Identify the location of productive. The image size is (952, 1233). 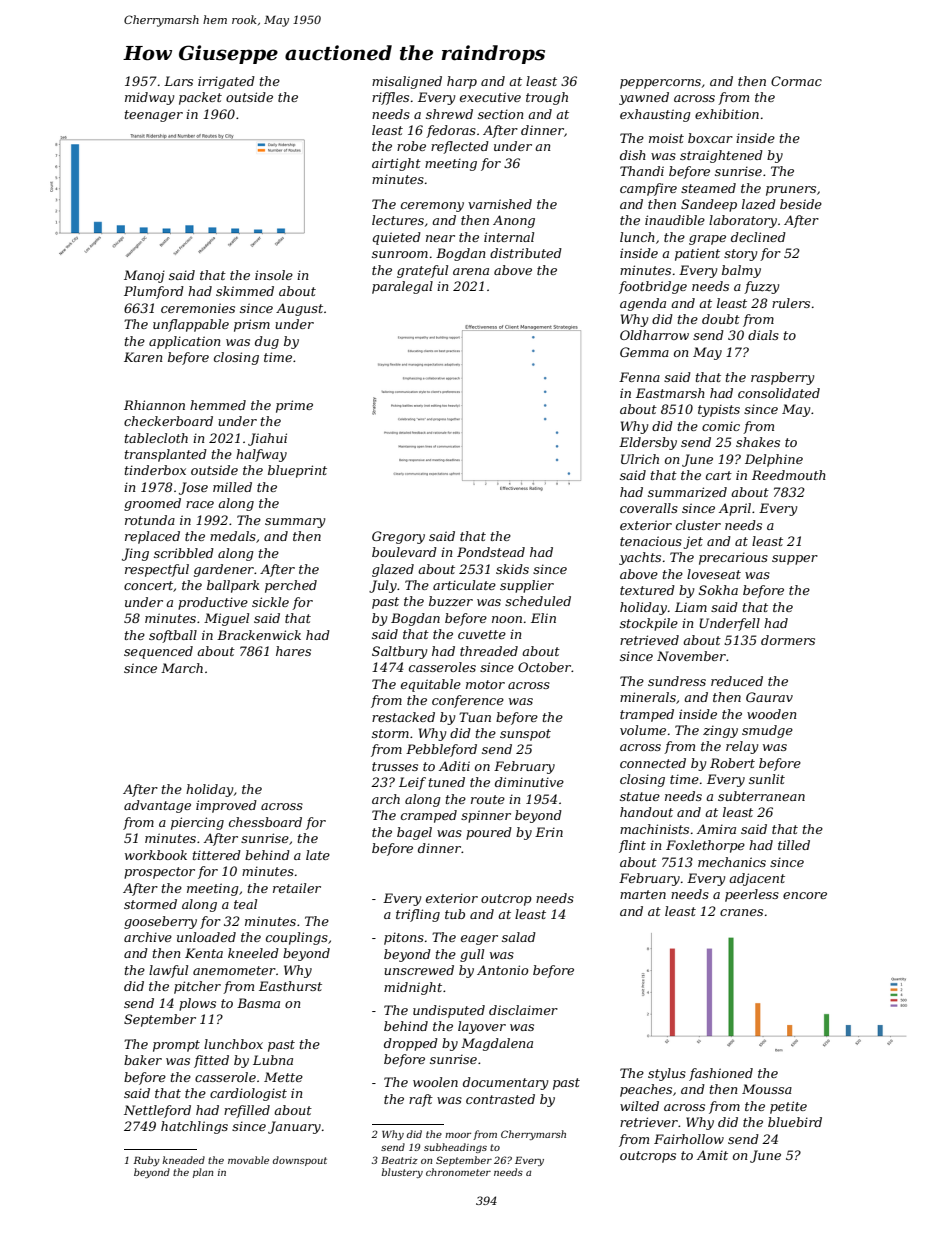
(213, 603).
